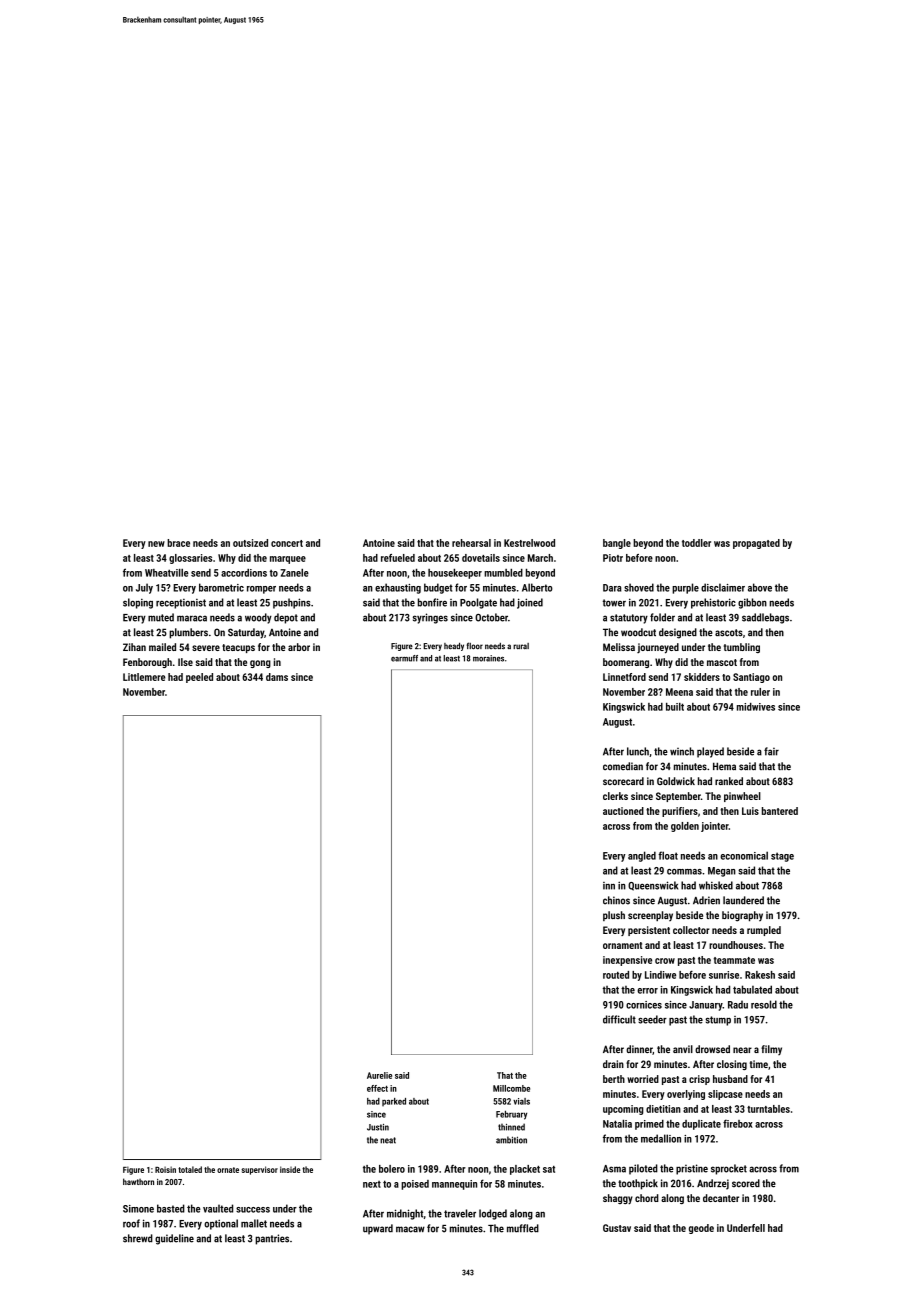 Image resolution: width=924 pixels, height=1308 pixels. What do you see at coordinates (286, 618) in the screenshot?
I see `depot` at bounding box center [286, 618].
